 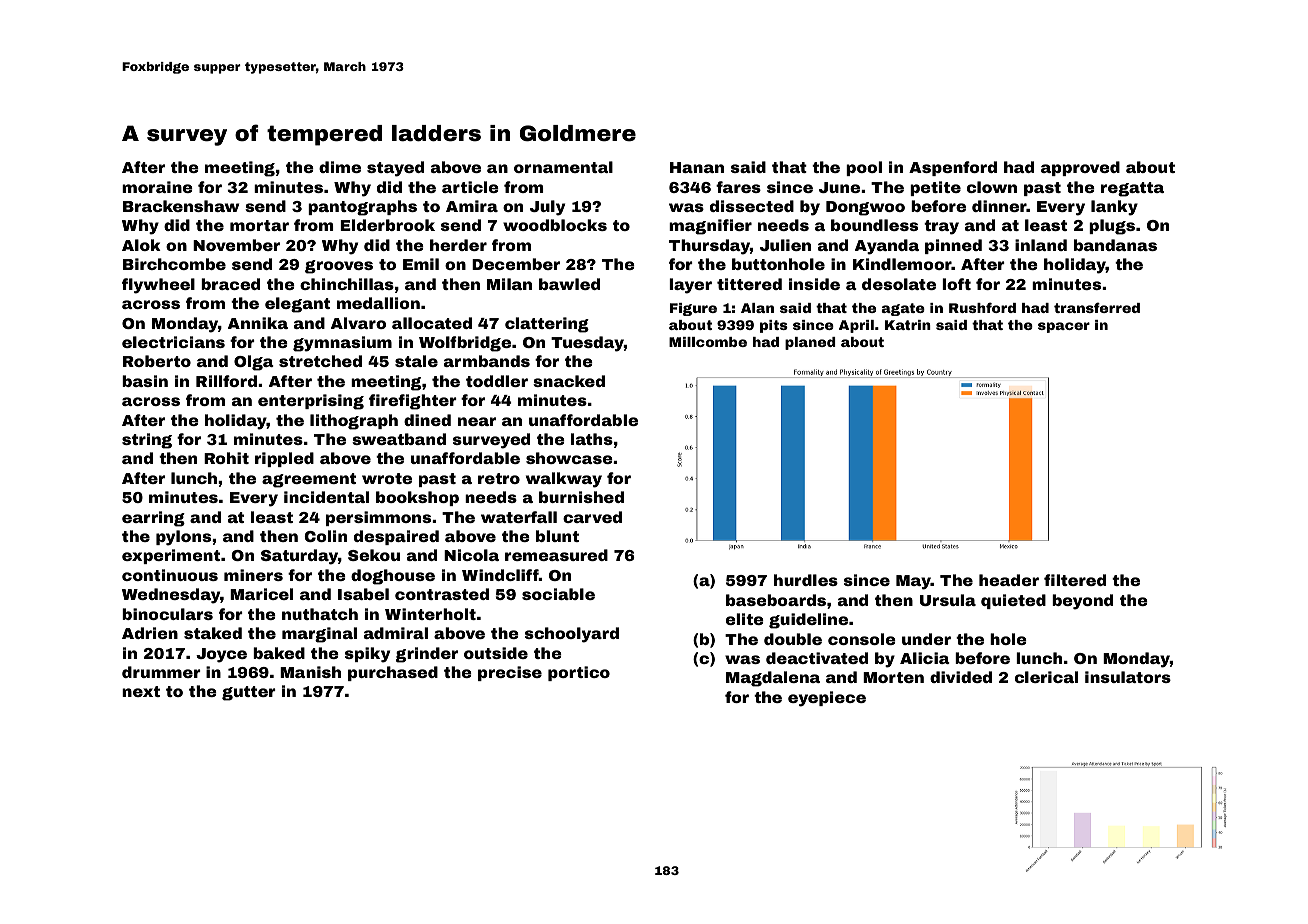 I want to click on planed, so click(x=810, y=343).
